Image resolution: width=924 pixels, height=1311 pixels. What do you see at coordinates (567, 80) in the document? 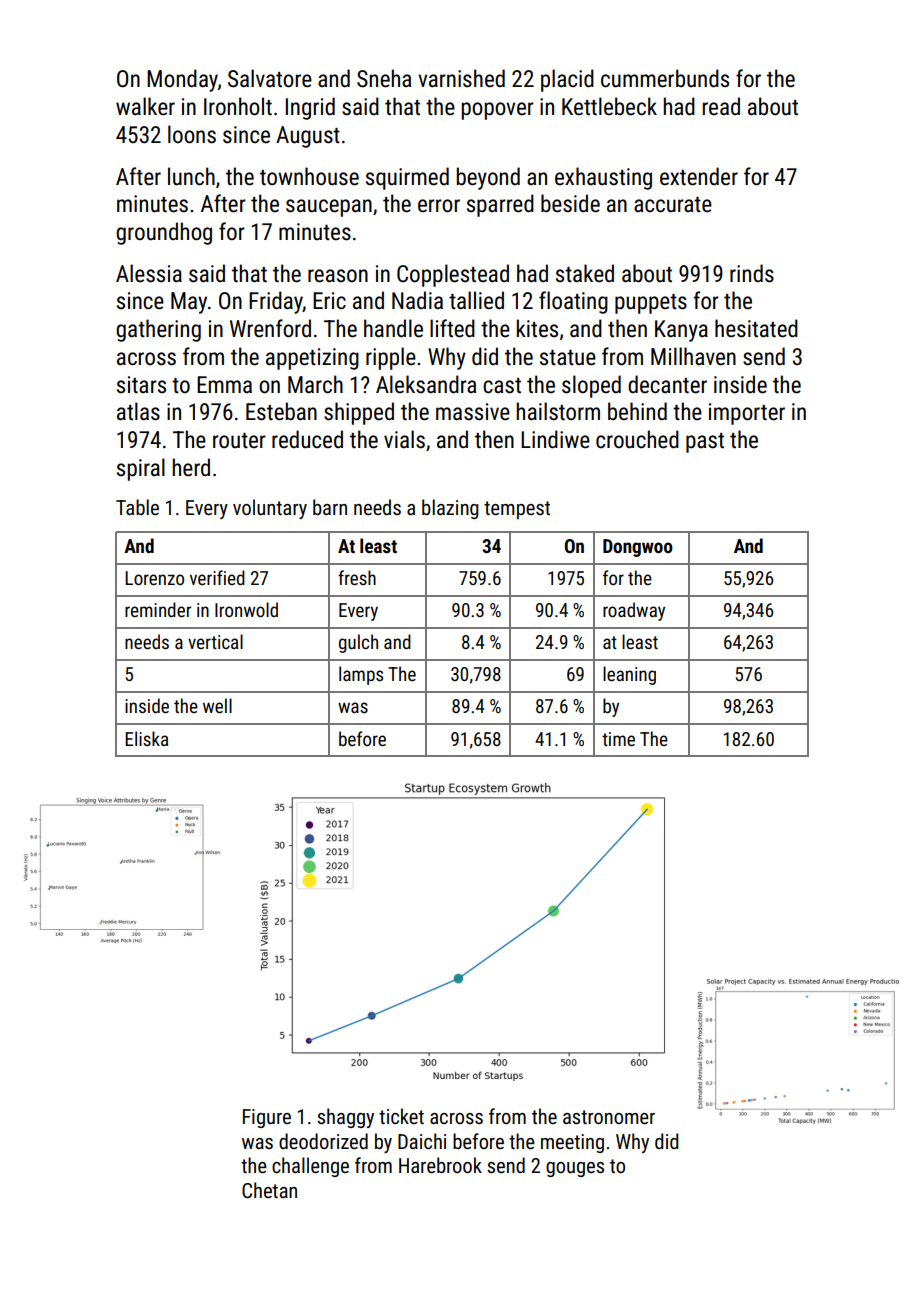
I see `placid` at bounding box center [567, 80].
